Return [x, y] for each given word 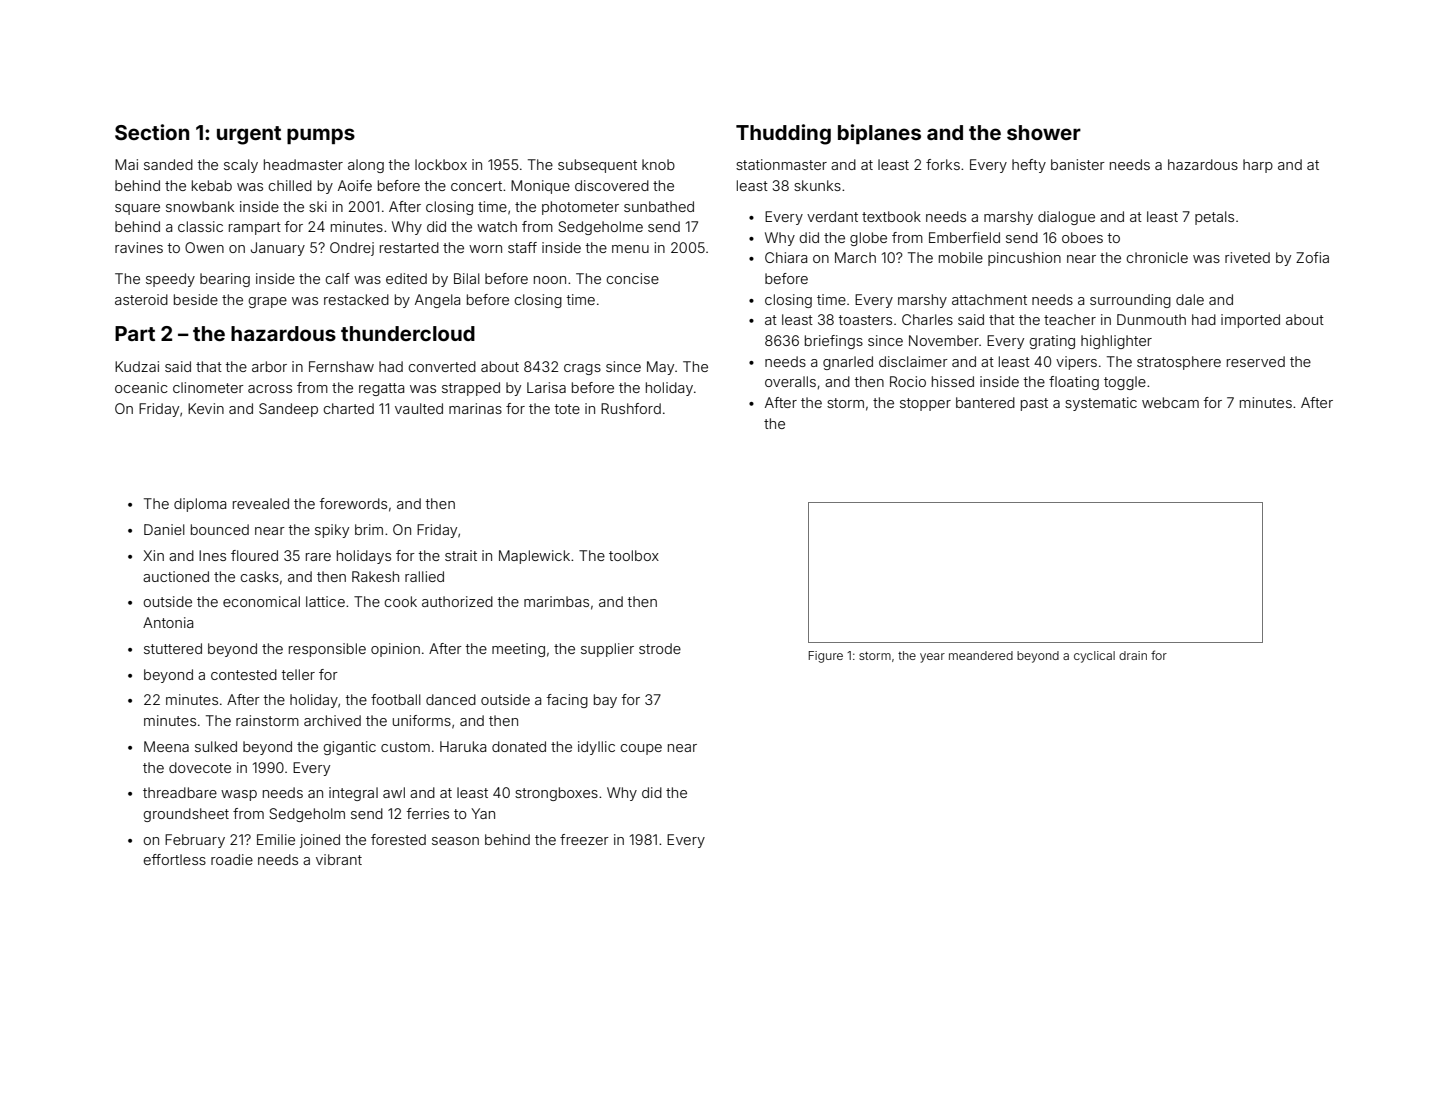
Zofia [1312, 257]
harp [1258, 166]
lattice [325, 601]
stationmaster [781, 164]
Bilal [467, 278]
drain [1133, 655]
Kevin [206, 408]
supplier [607, 650]
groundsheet [186, 815]
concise [633, 278]
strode [660, 648]
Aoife [355, 185]
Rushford [631, 408]
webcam [1170, 402]
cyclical [1094, 657]
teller [298, 674]
